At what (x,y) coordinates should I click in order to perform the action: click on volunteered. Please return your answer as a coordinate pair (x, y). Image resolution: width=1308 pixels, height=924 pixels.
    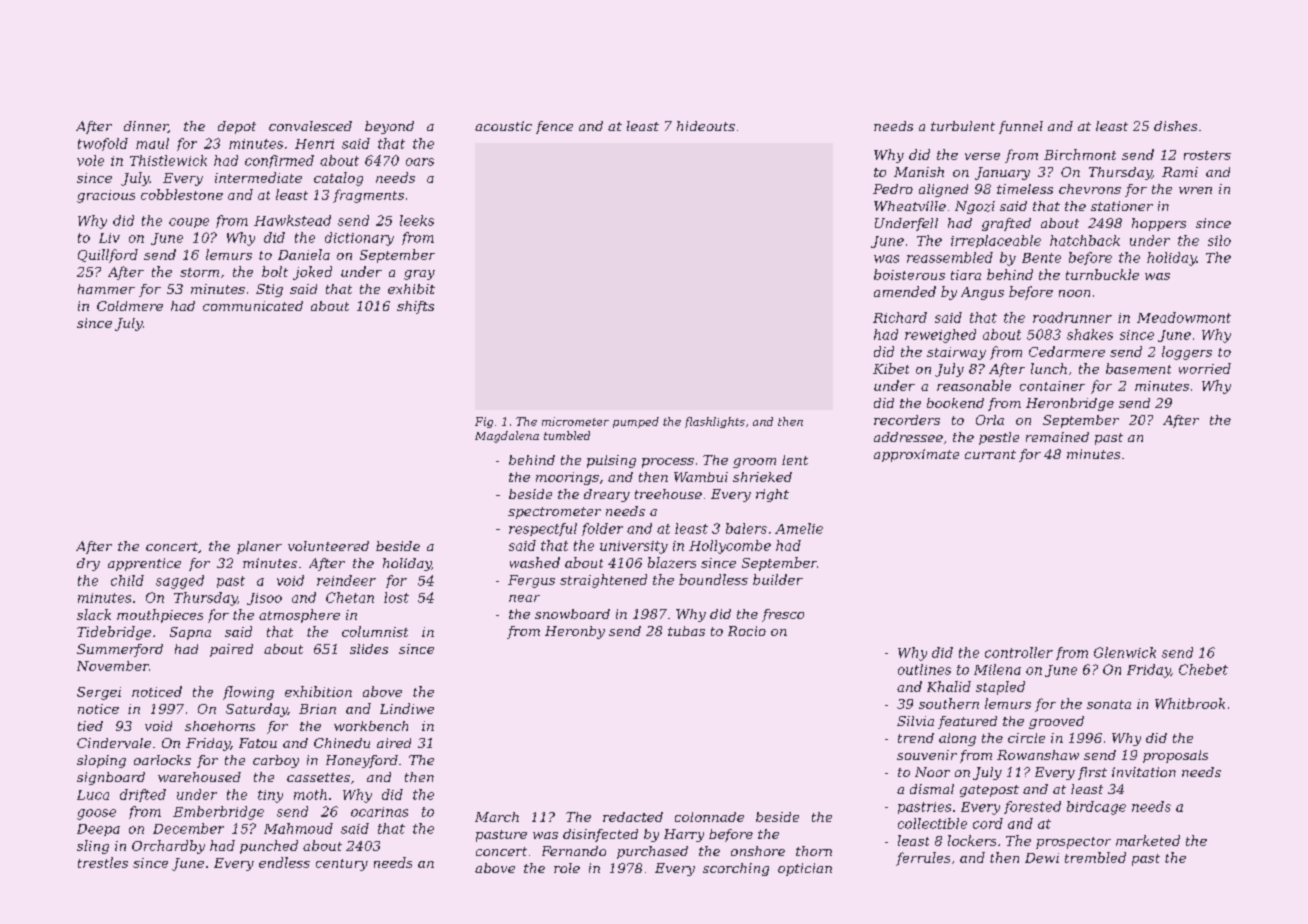
    Looking at the image, I should click on (328, 546).
